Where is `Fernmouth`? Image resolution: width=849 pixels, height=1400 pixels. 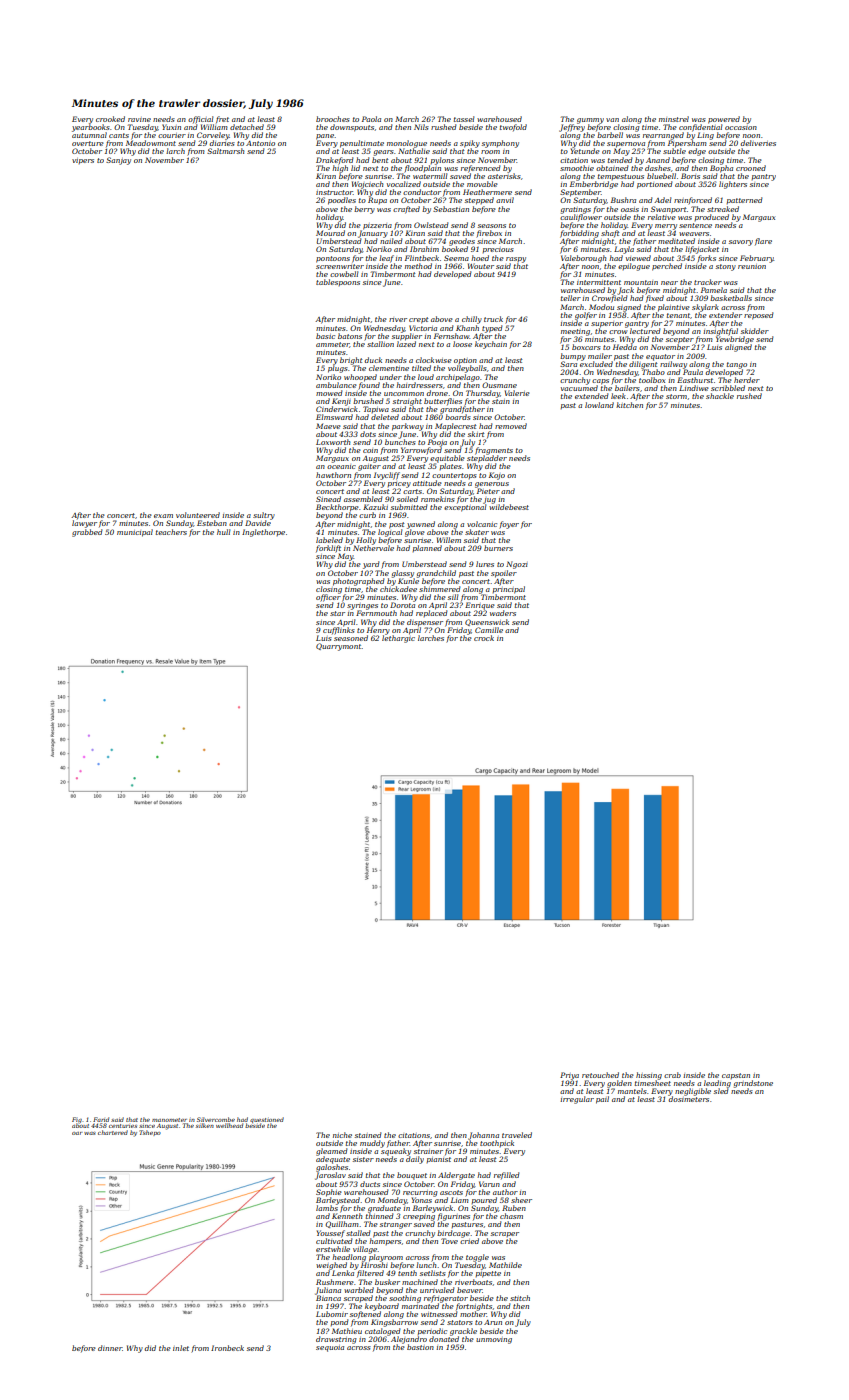
Fernmouth is located at coordinates (376, 613).
